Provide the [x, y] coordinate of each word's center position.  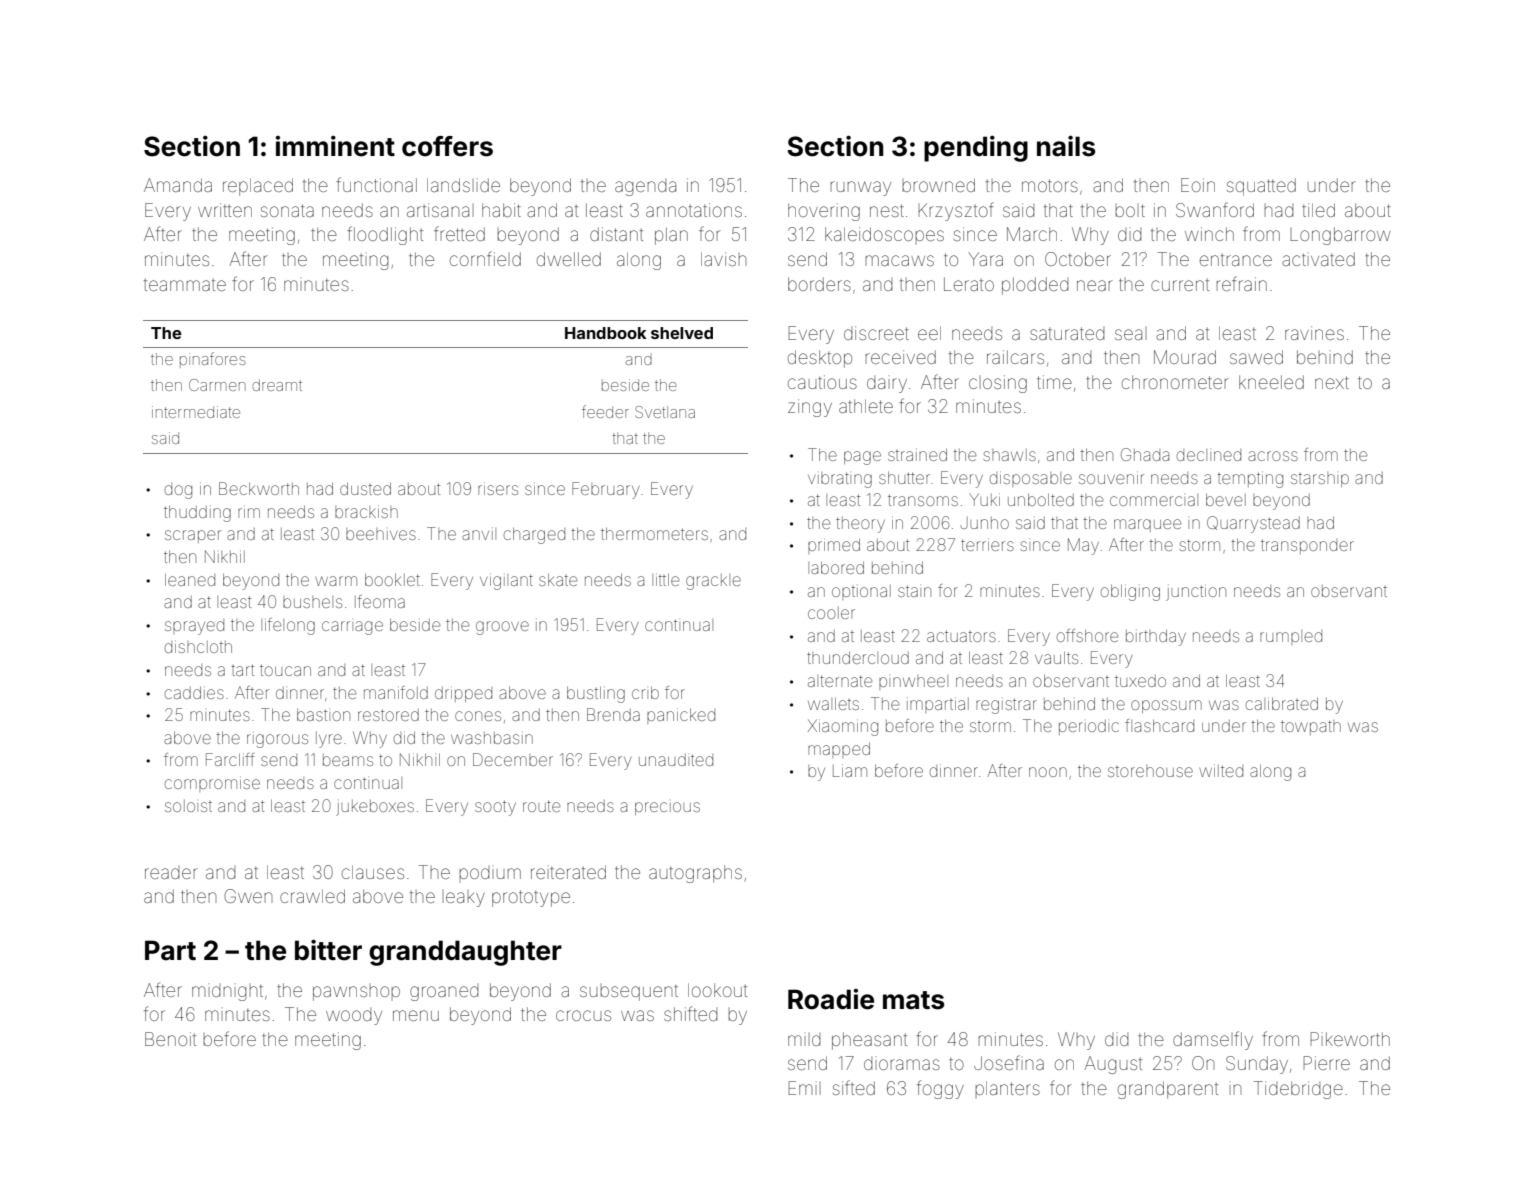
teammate [185, 285]
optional [861, 592]
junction [1196, 593]
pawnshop [356, 992]
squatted [1261, 187]
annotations [694, 210]
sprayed [194, 627]
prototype [531, 898]
